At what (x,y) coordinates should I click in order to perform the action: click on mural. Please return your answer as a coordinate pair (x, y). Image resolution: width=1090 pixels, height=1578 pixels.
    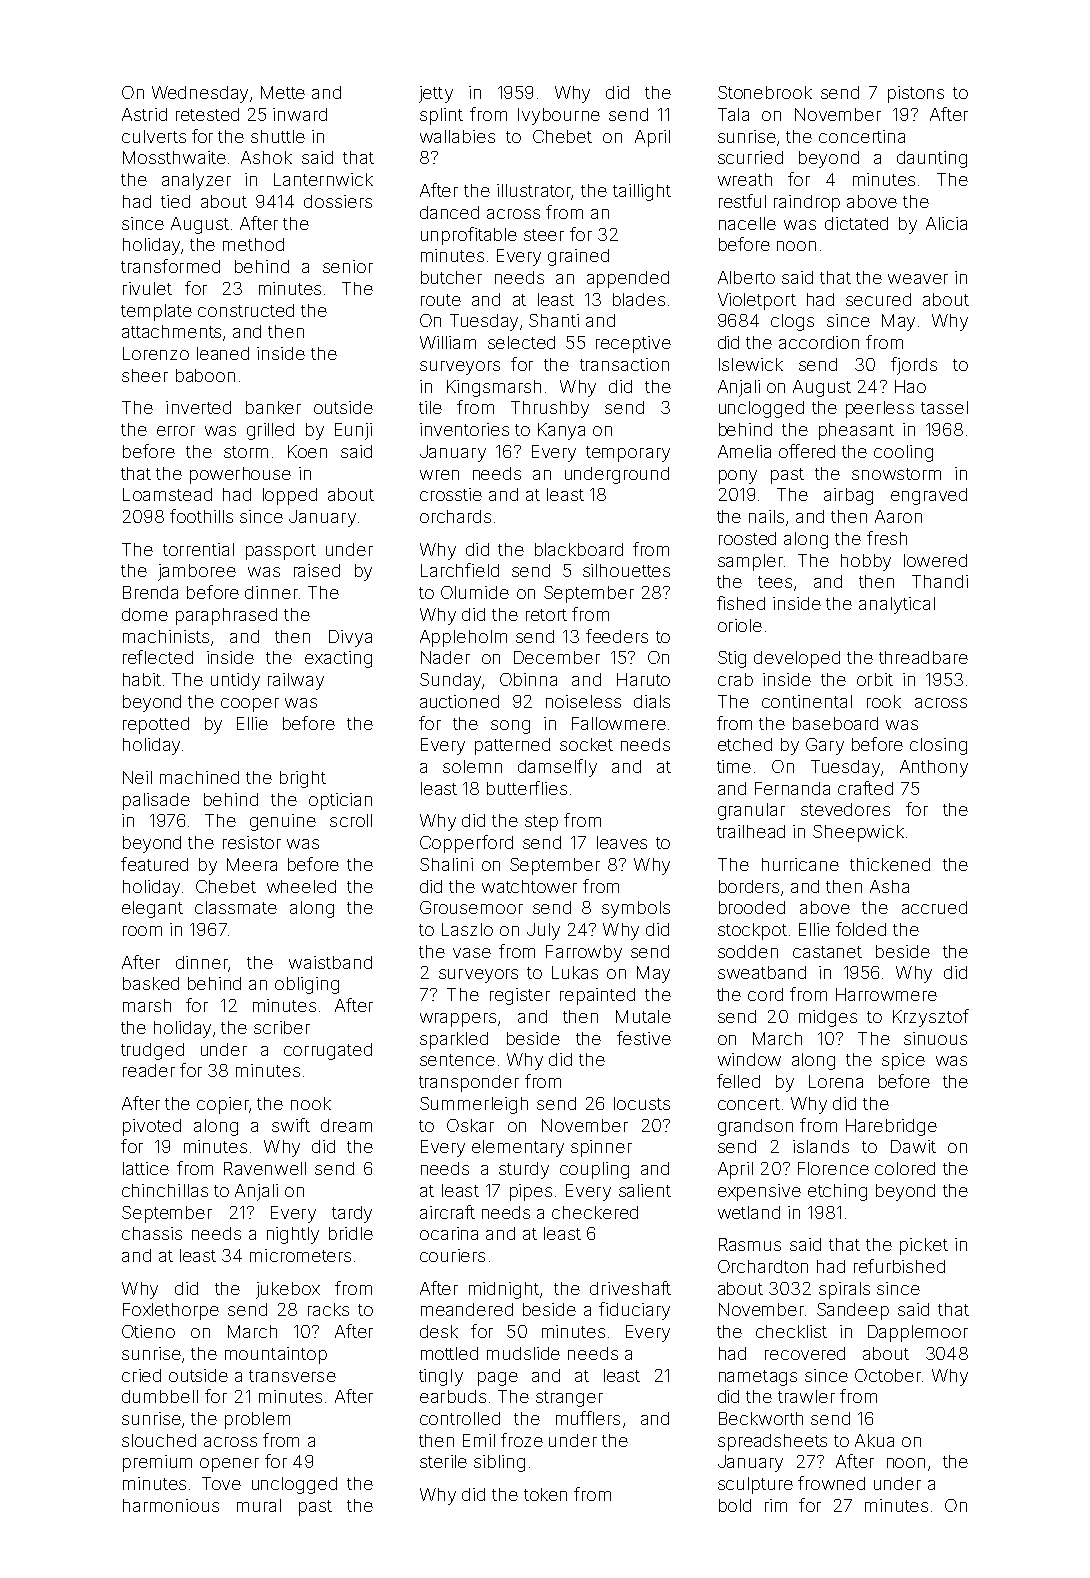
    Looking at the image, I should click on (259, 1505).
